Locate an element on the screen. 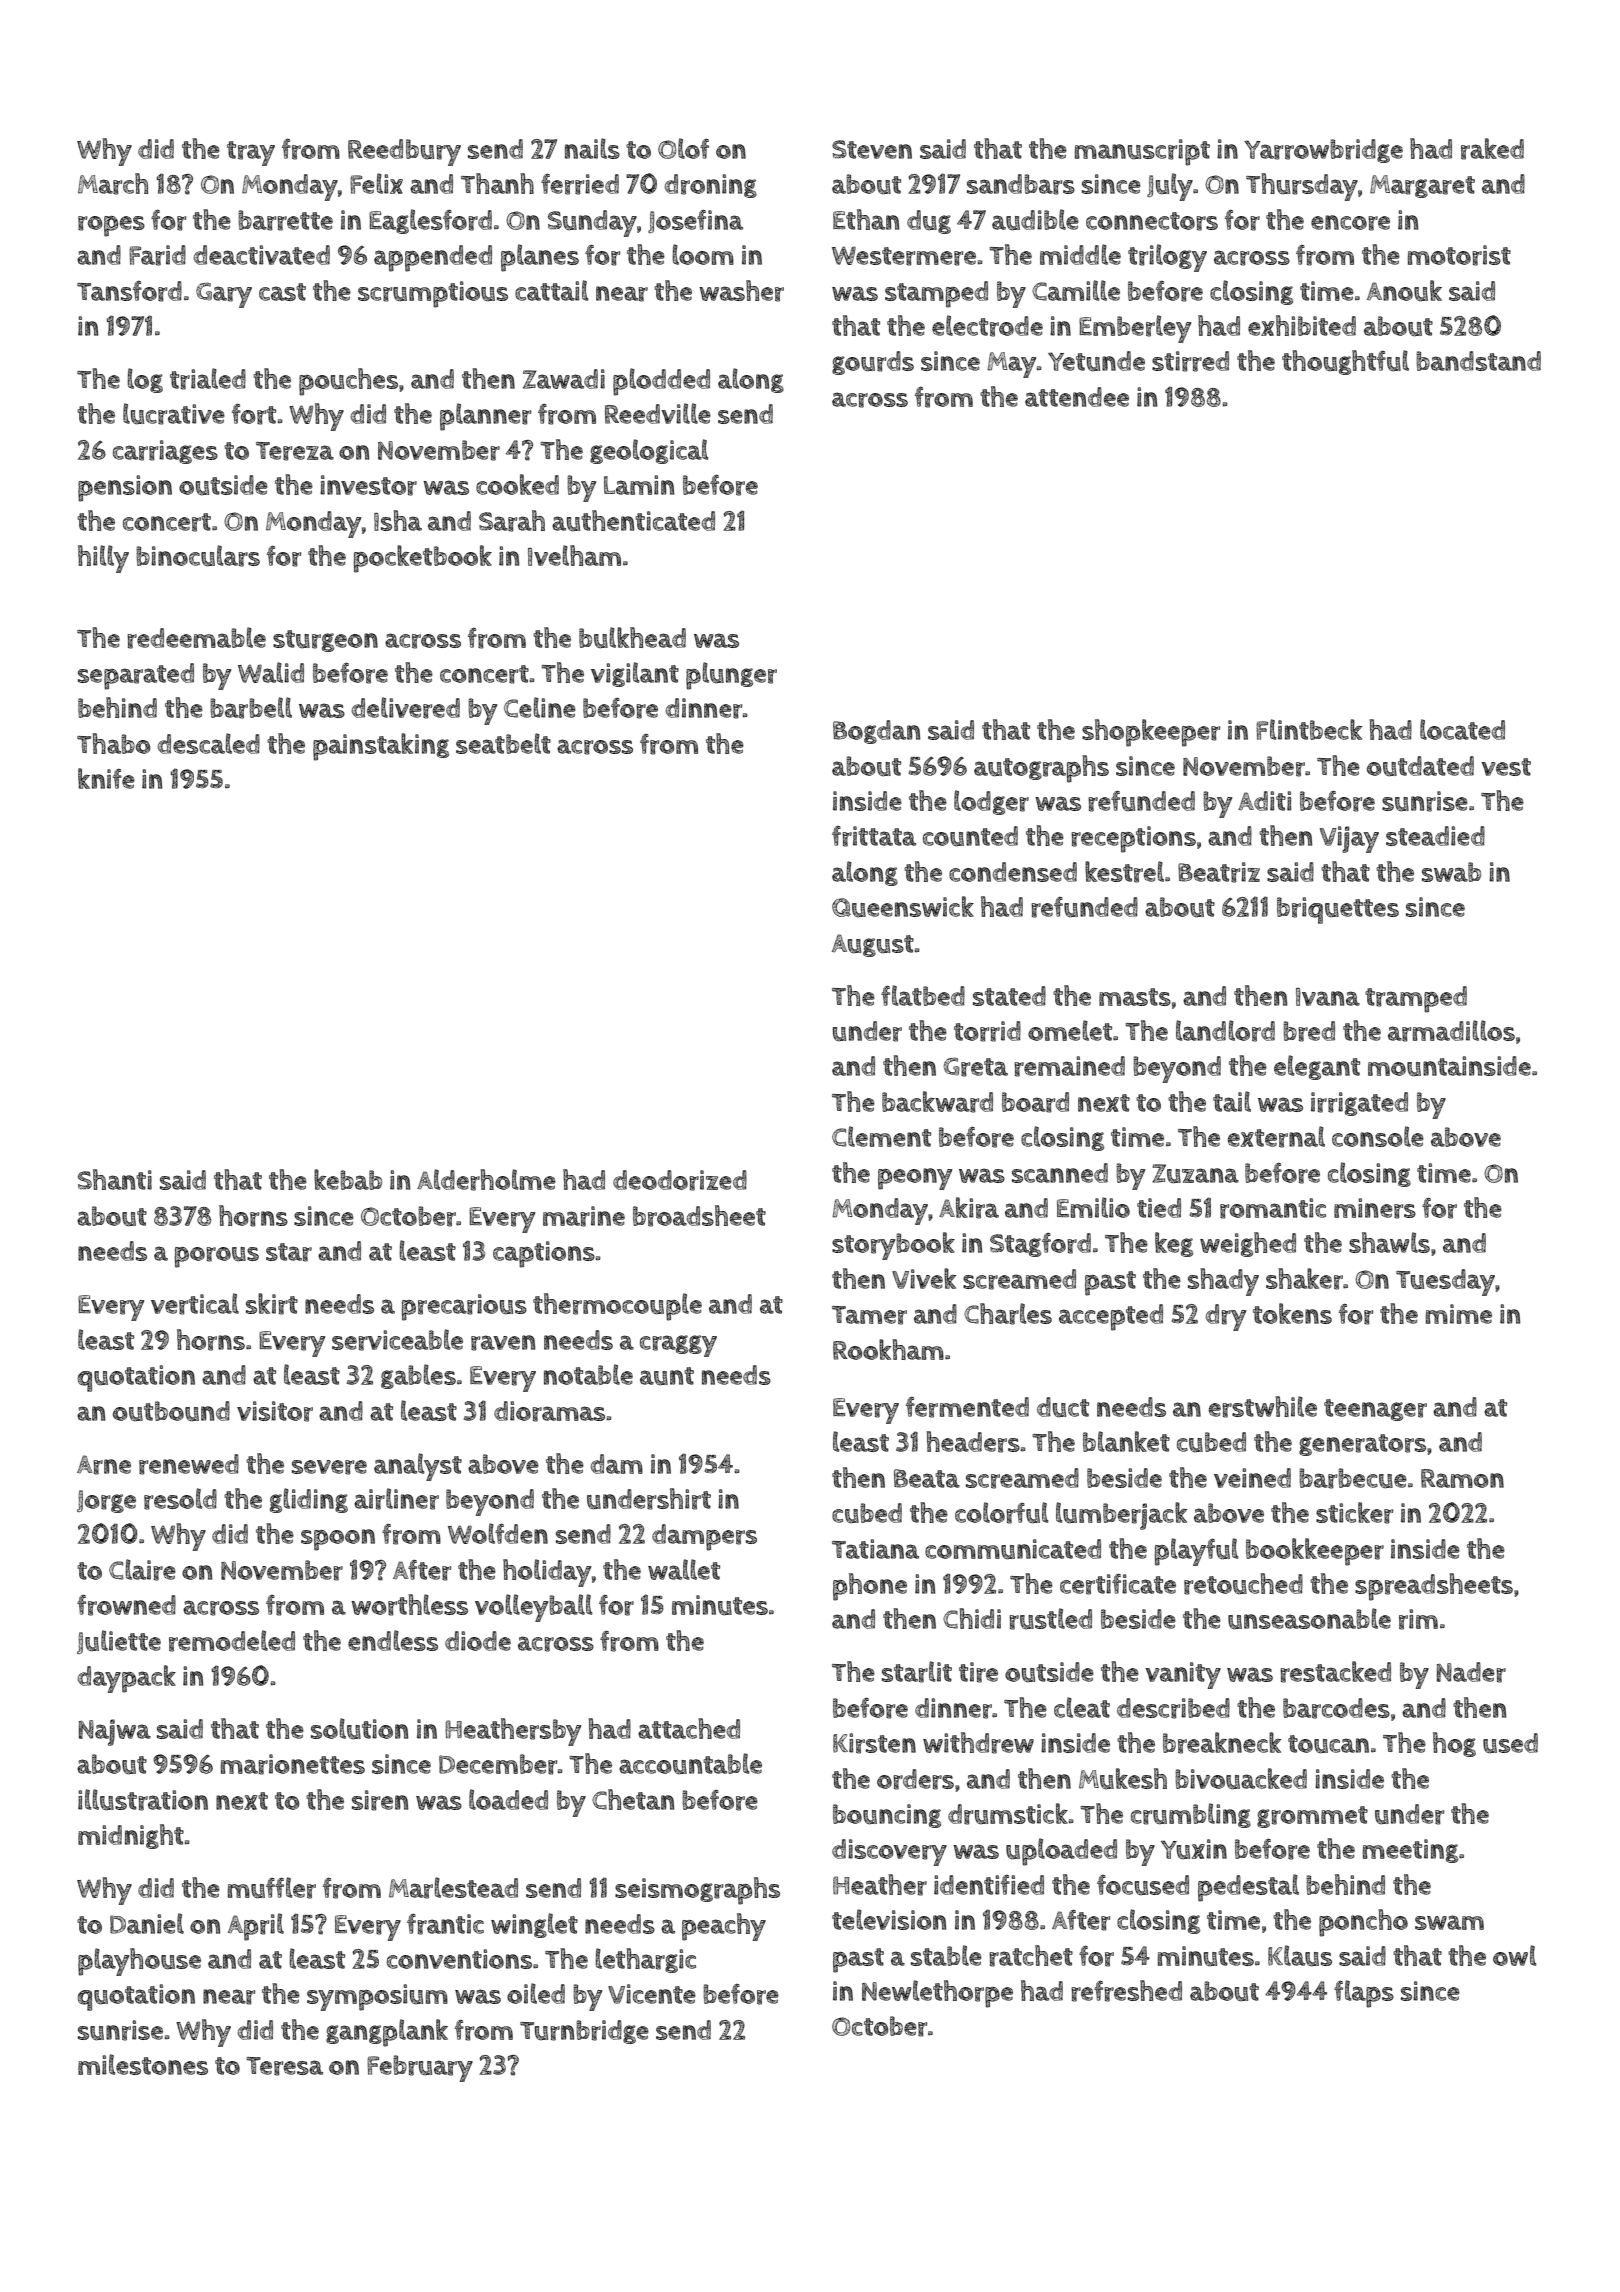  August is located at coordinates (873, 945).
